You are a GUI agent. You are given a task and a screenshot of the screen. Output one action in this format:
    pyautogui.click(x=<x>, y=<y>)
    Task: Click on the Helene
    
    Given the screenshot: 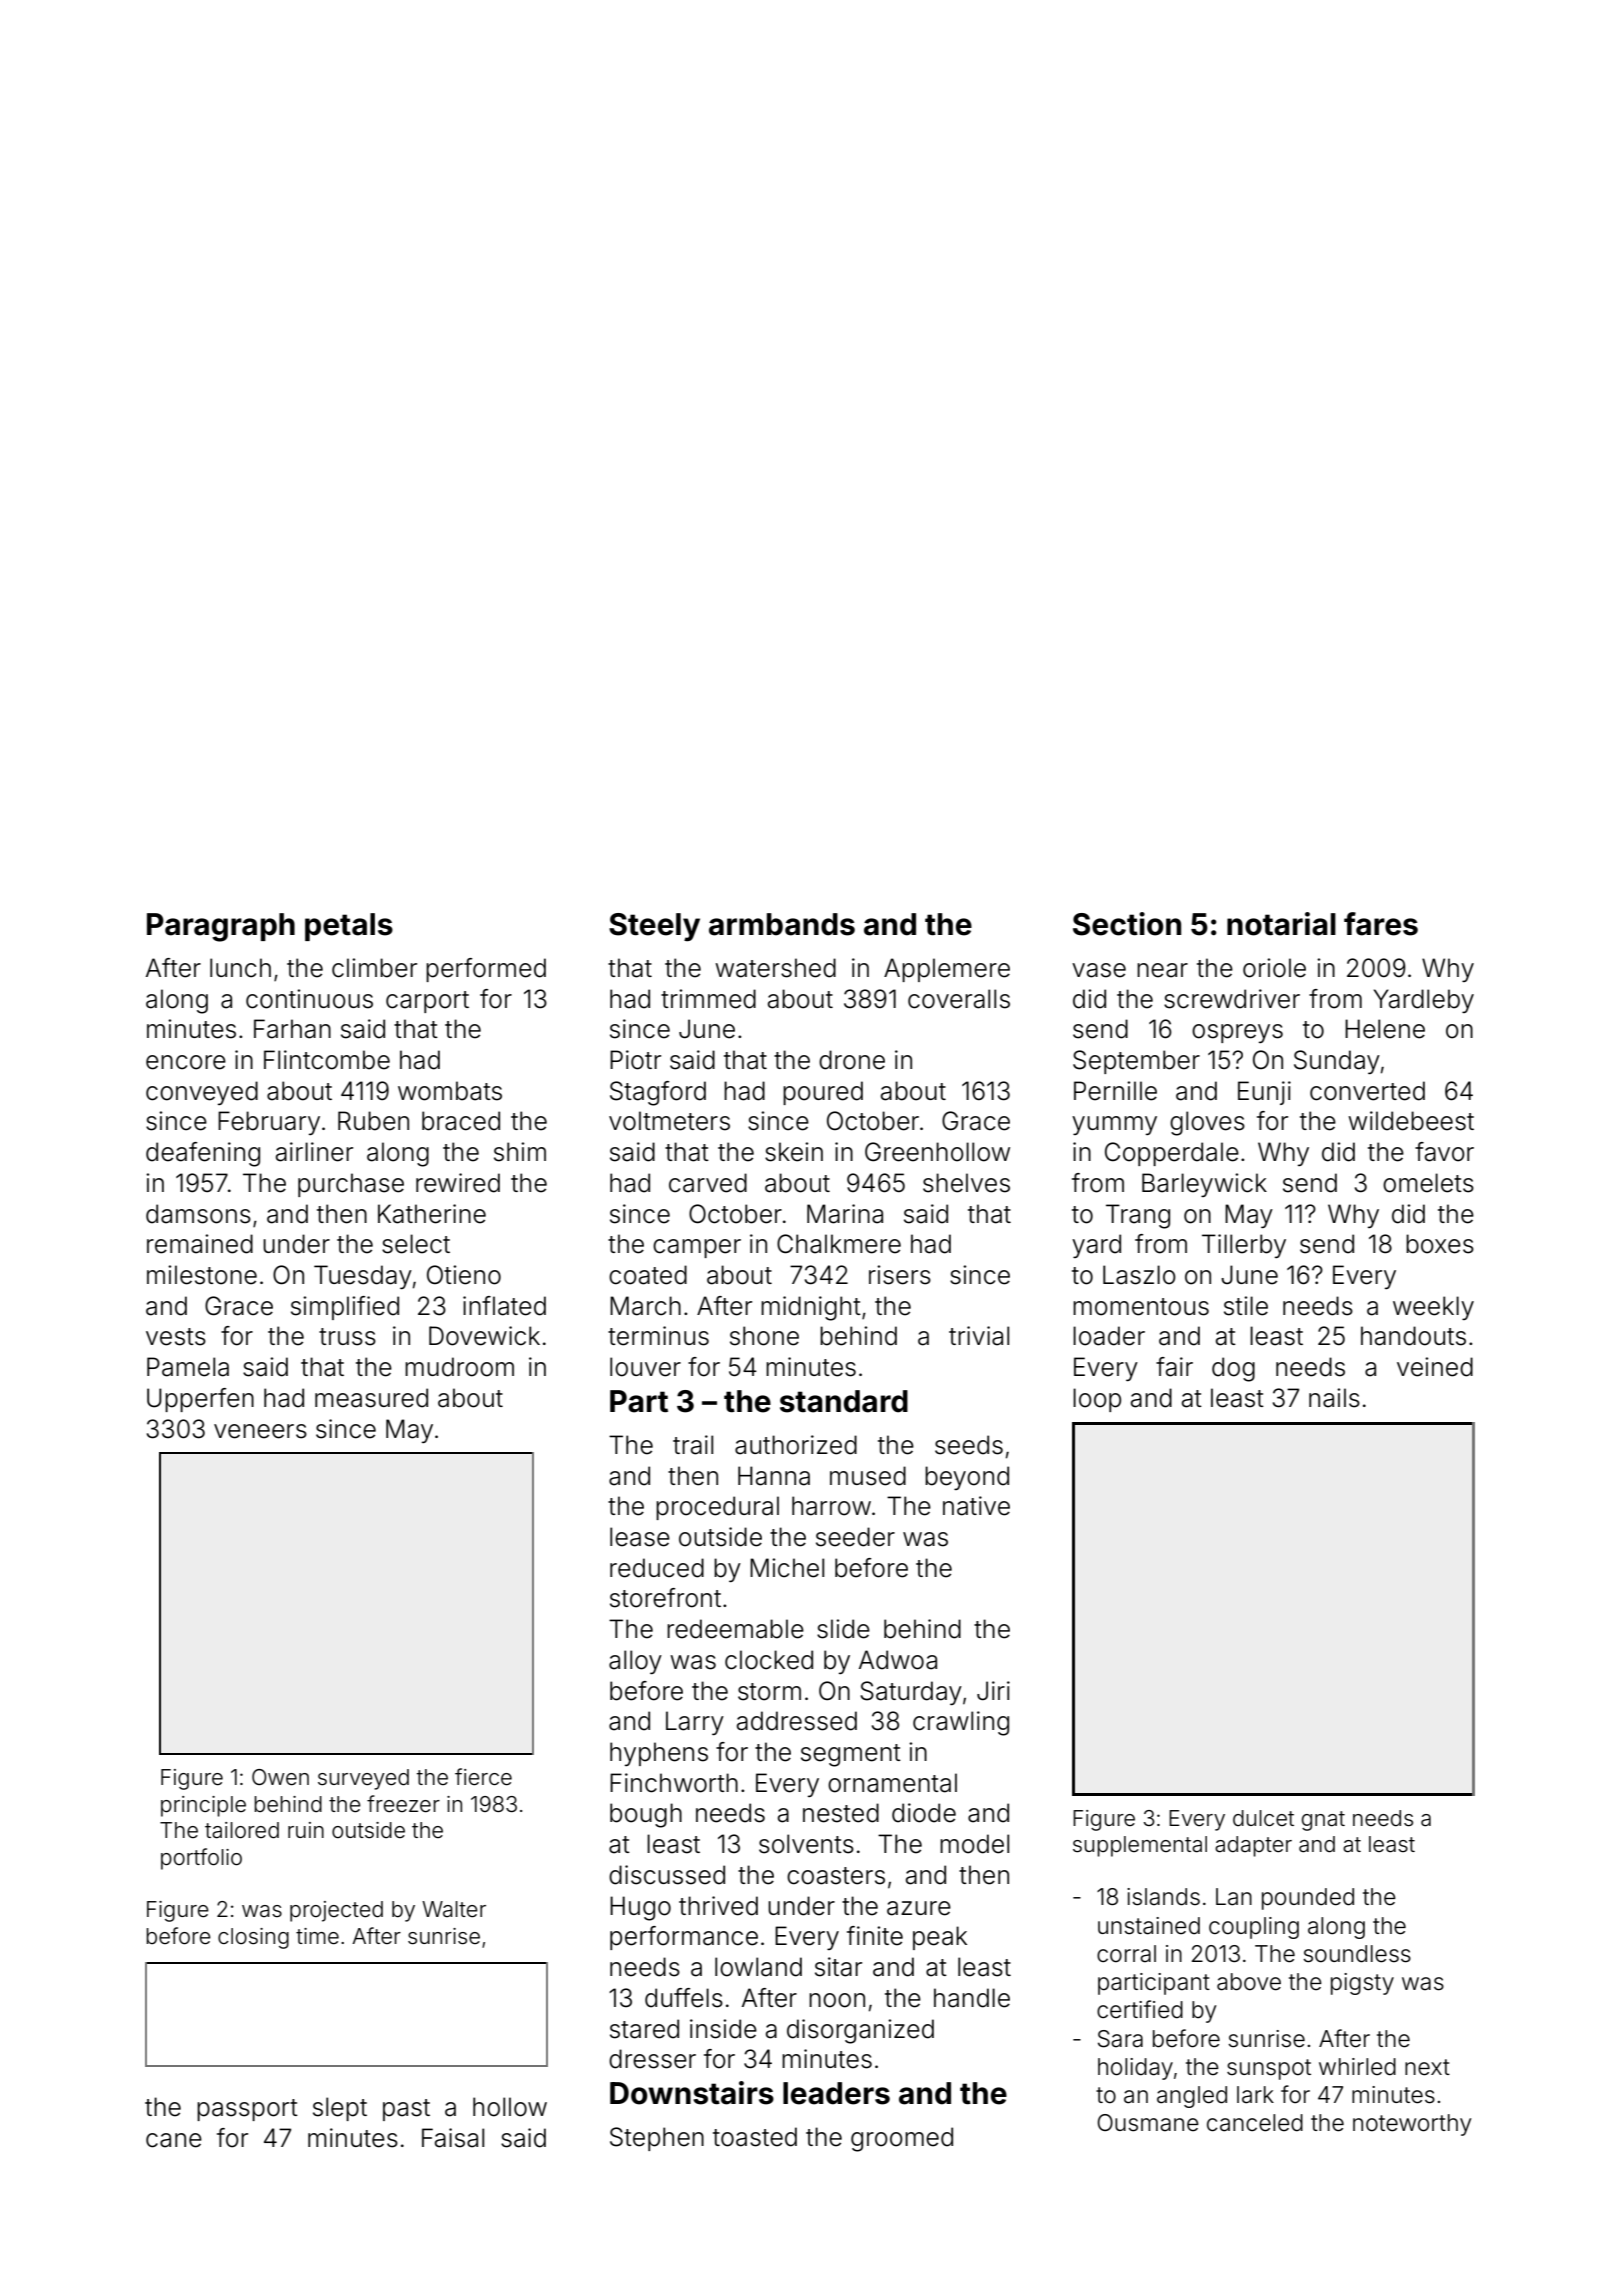 What is the action you would take?
    pyautogui.click(x=1385, y=1029)
